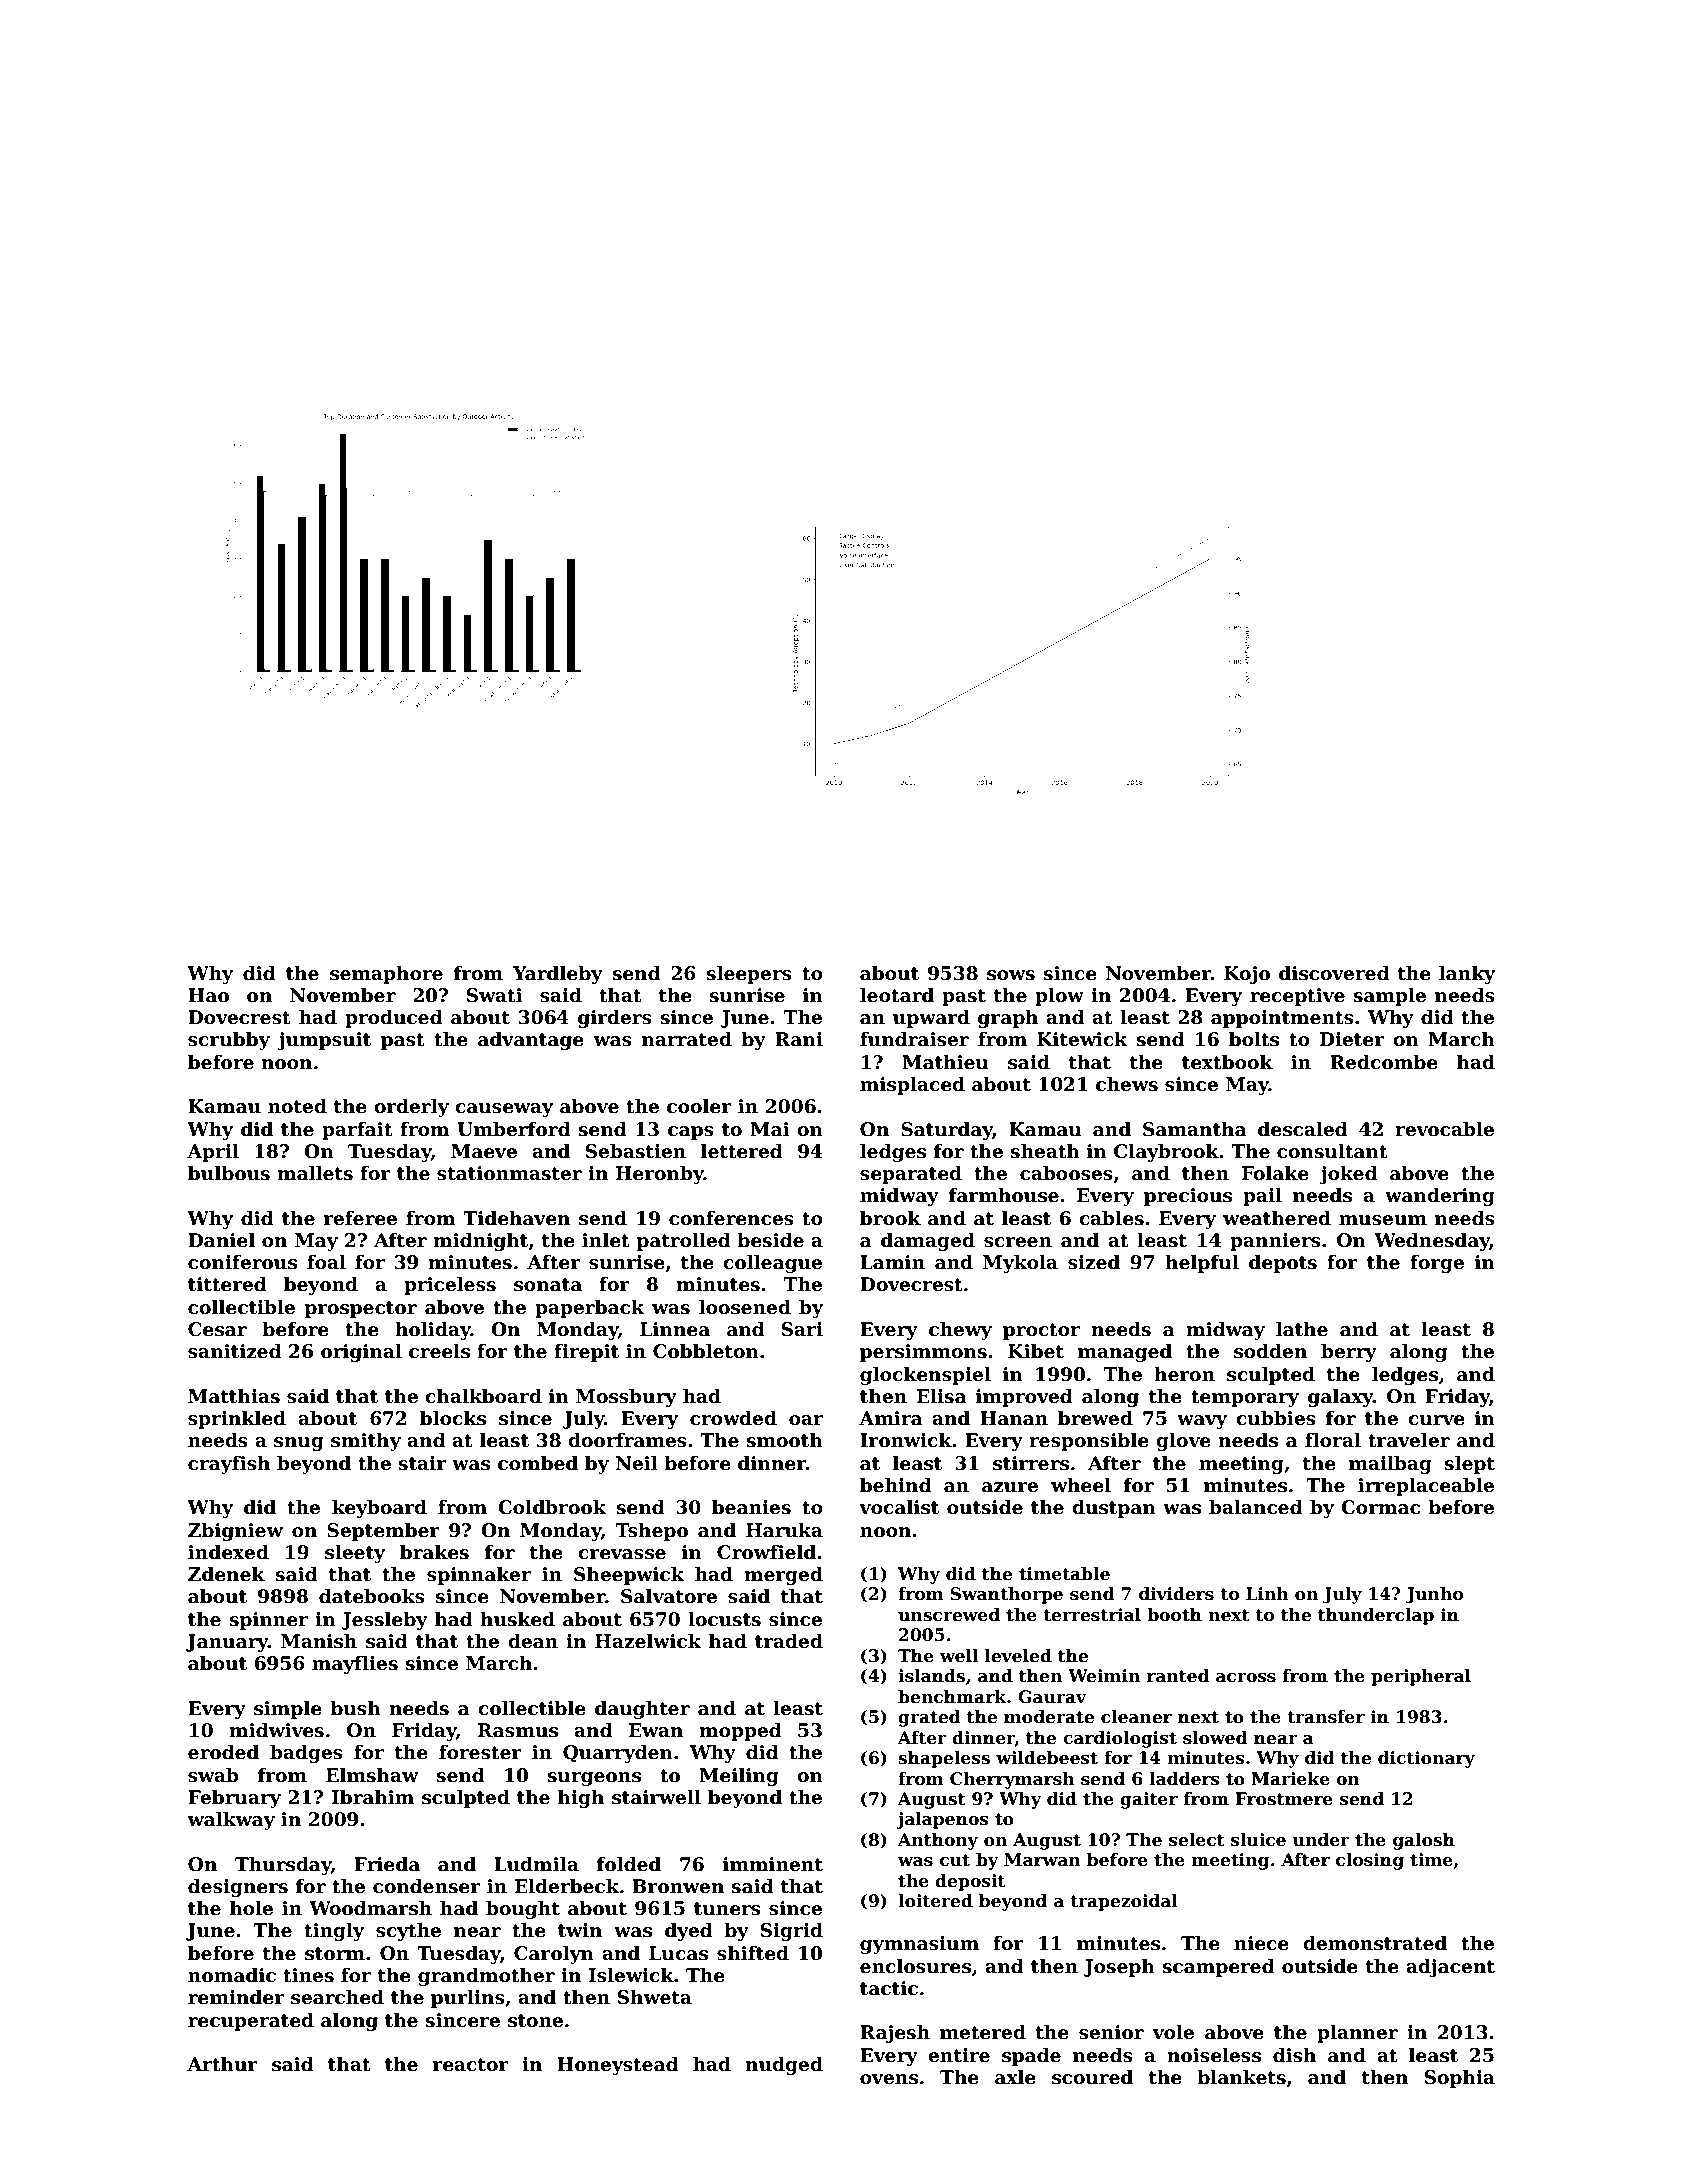  What do you see at coordinates (471, 2065) in the screenshot?
I see `reactor` at bounding box center [471, 2065].
